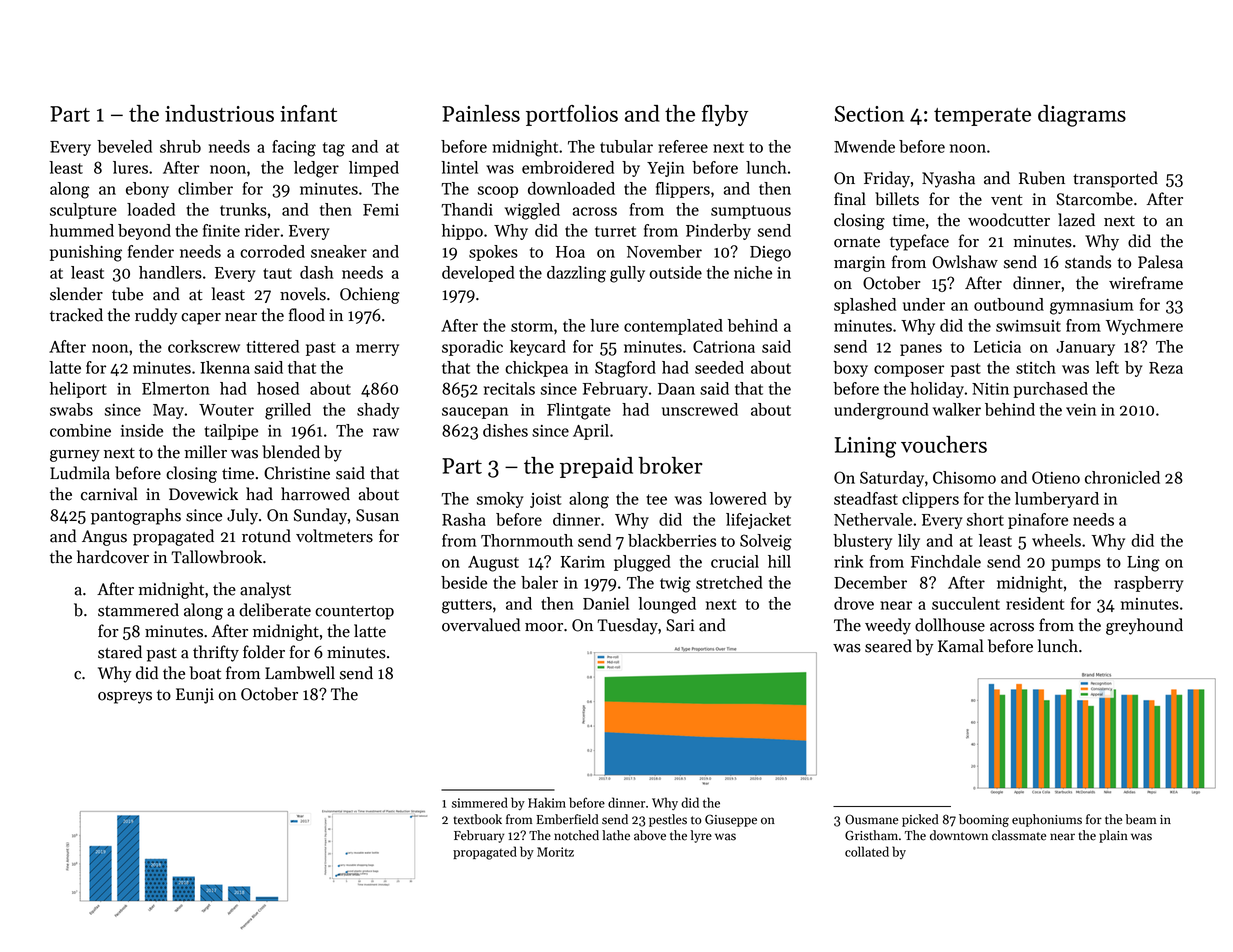 This screenshot has width=1233, height=952. What do you see at coordinates (78, 390) in the screenshot?
I see `heliport` at bounding box center [78, 390].
